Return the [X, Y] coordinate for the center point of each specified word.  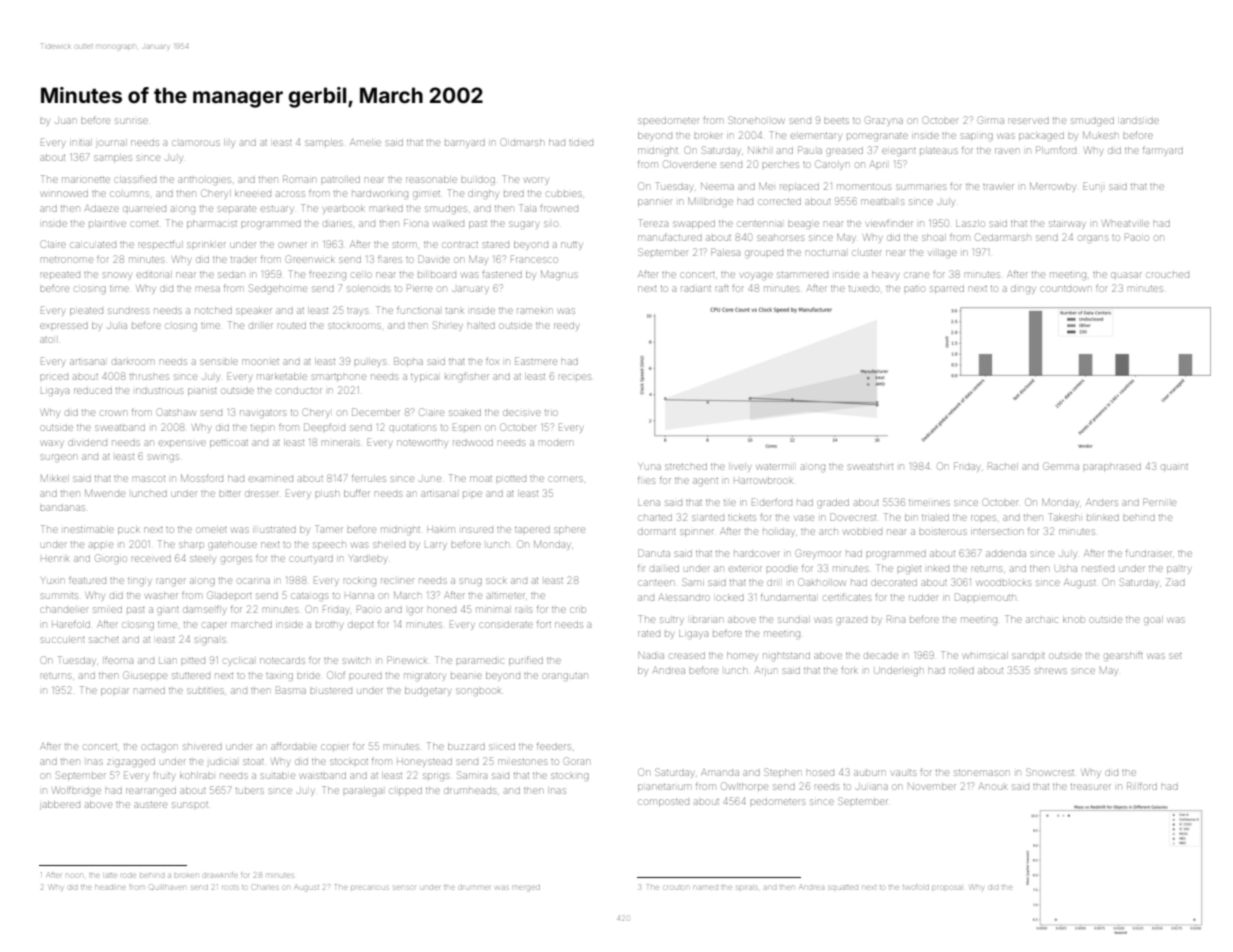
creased [687, 656]
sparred [947, 290]
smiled [107, 610]
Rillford [1142, 786]
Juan [65, 121]
